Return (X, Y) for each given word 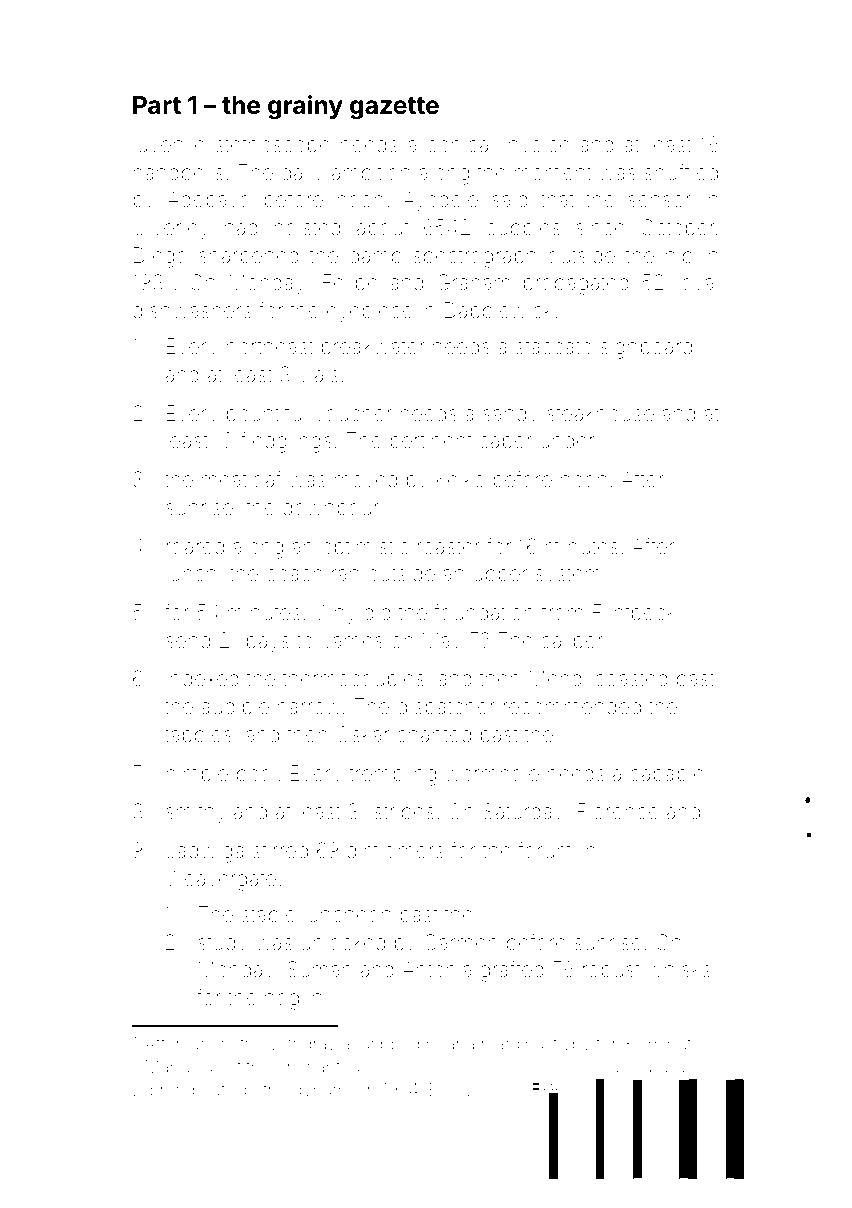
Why (335, 614)
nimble (197, 774)
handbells (178, 172)
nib (679, 255)
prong (172, 1093)
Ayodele (440, 201)
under (567, 440)
